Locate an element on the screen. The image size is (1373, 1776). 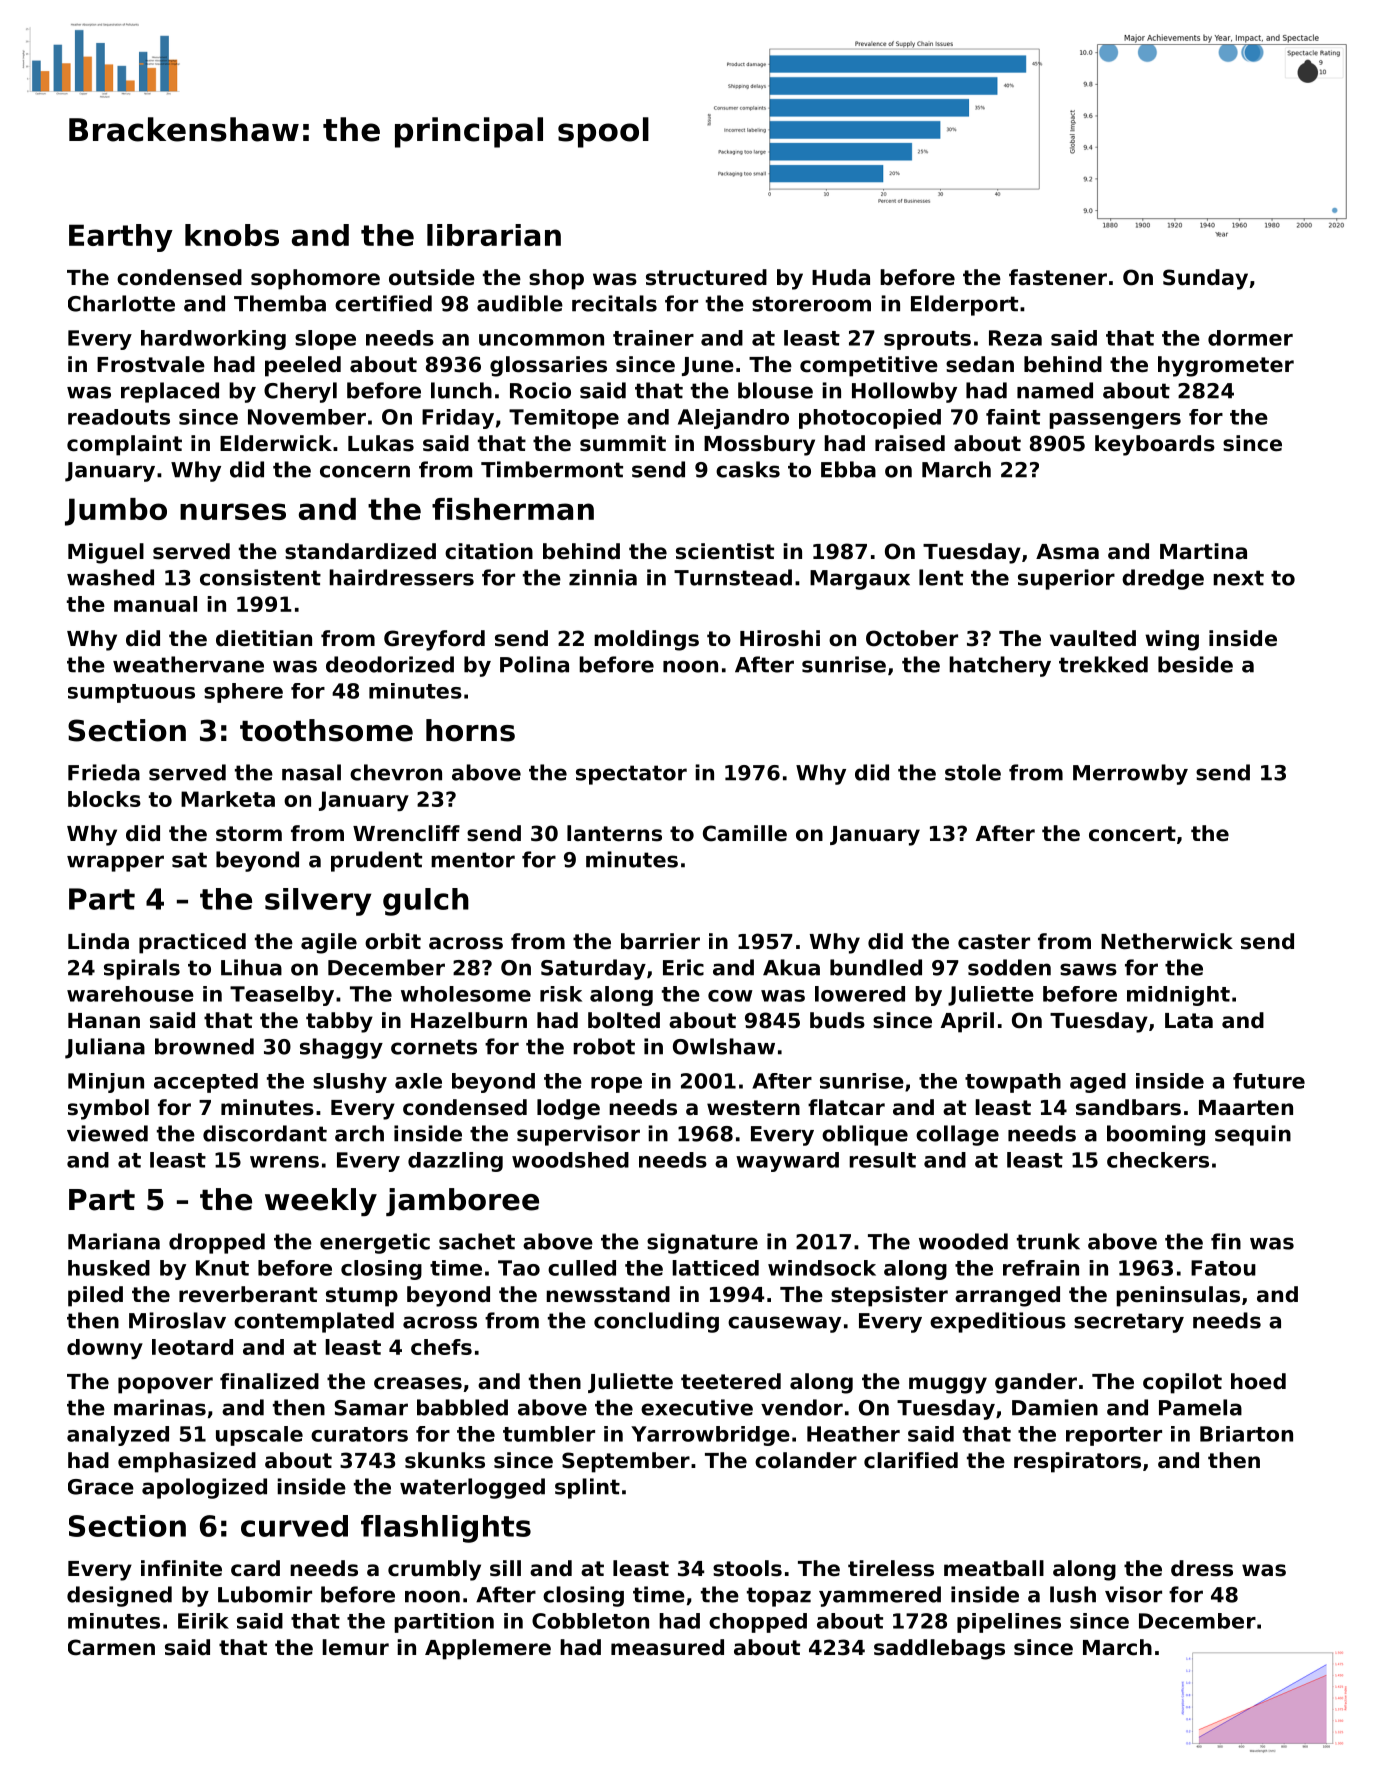
Asma is located at coordinates (1067, 552).
